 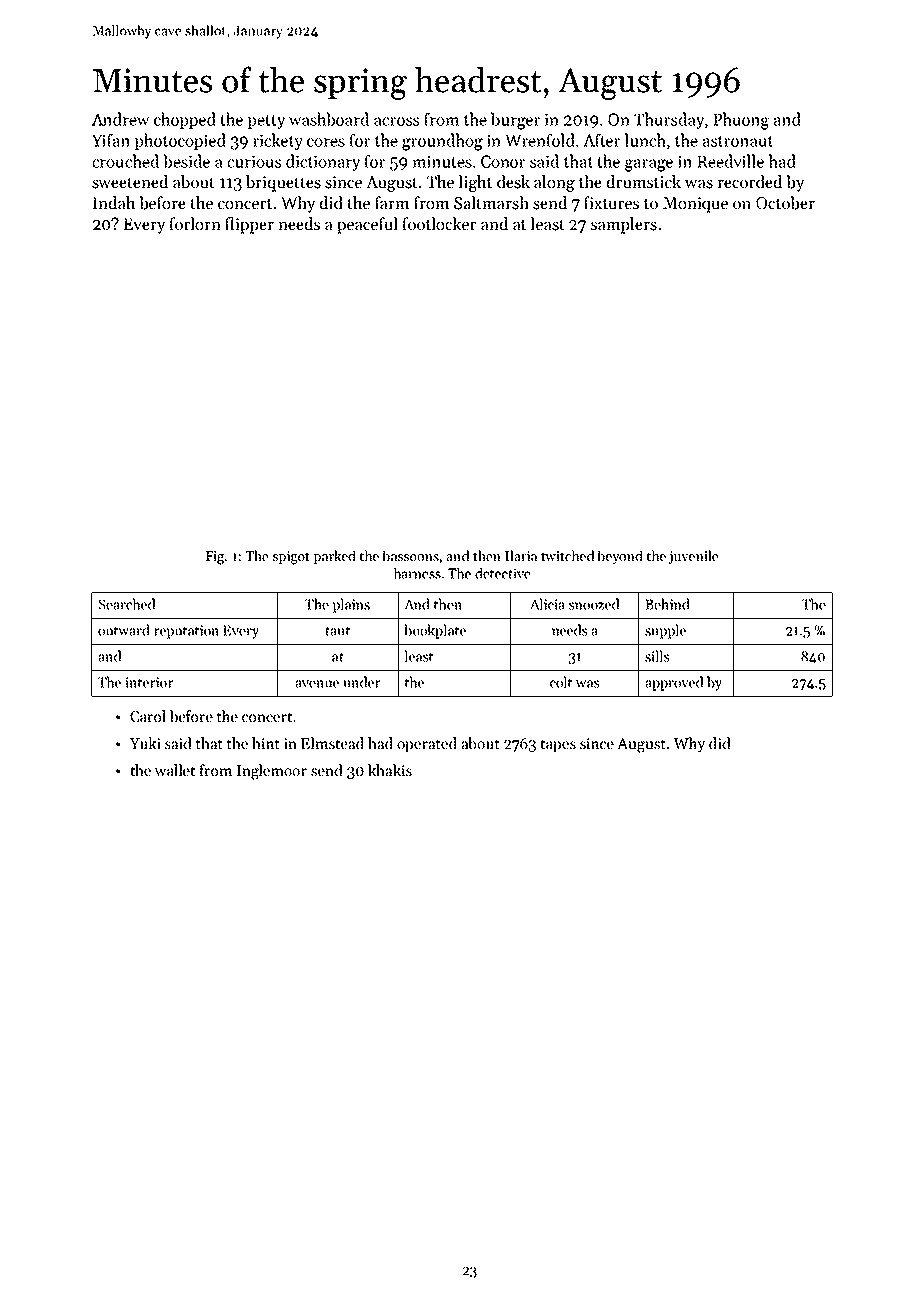 I want to click on wallet, so click(x=175, y=770).
